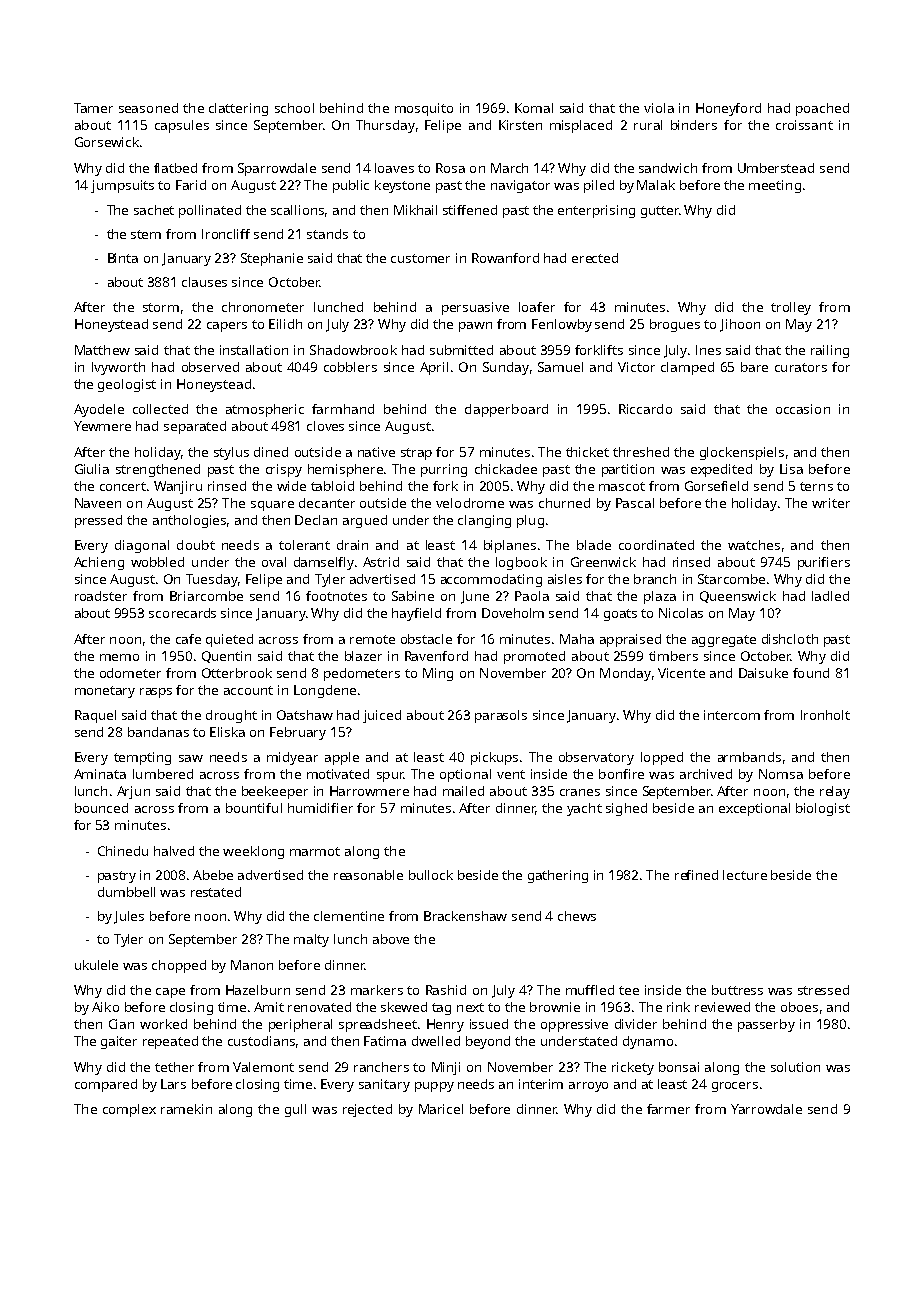  Describe the element at coordinates (297, 210) in the document. I see `scallions` at that location.
